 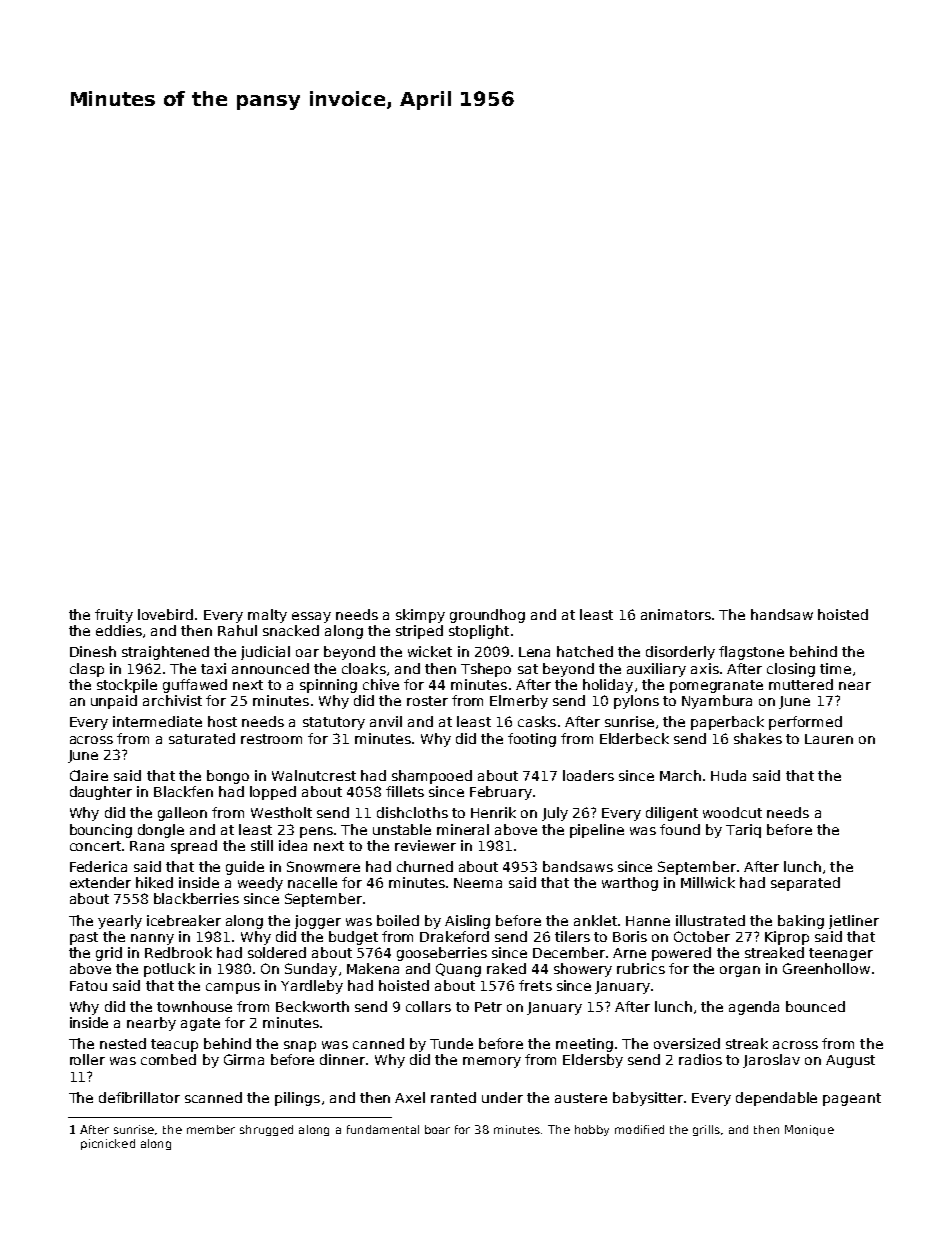 I want to click on dishcloths, so click(x=412, y=812).
